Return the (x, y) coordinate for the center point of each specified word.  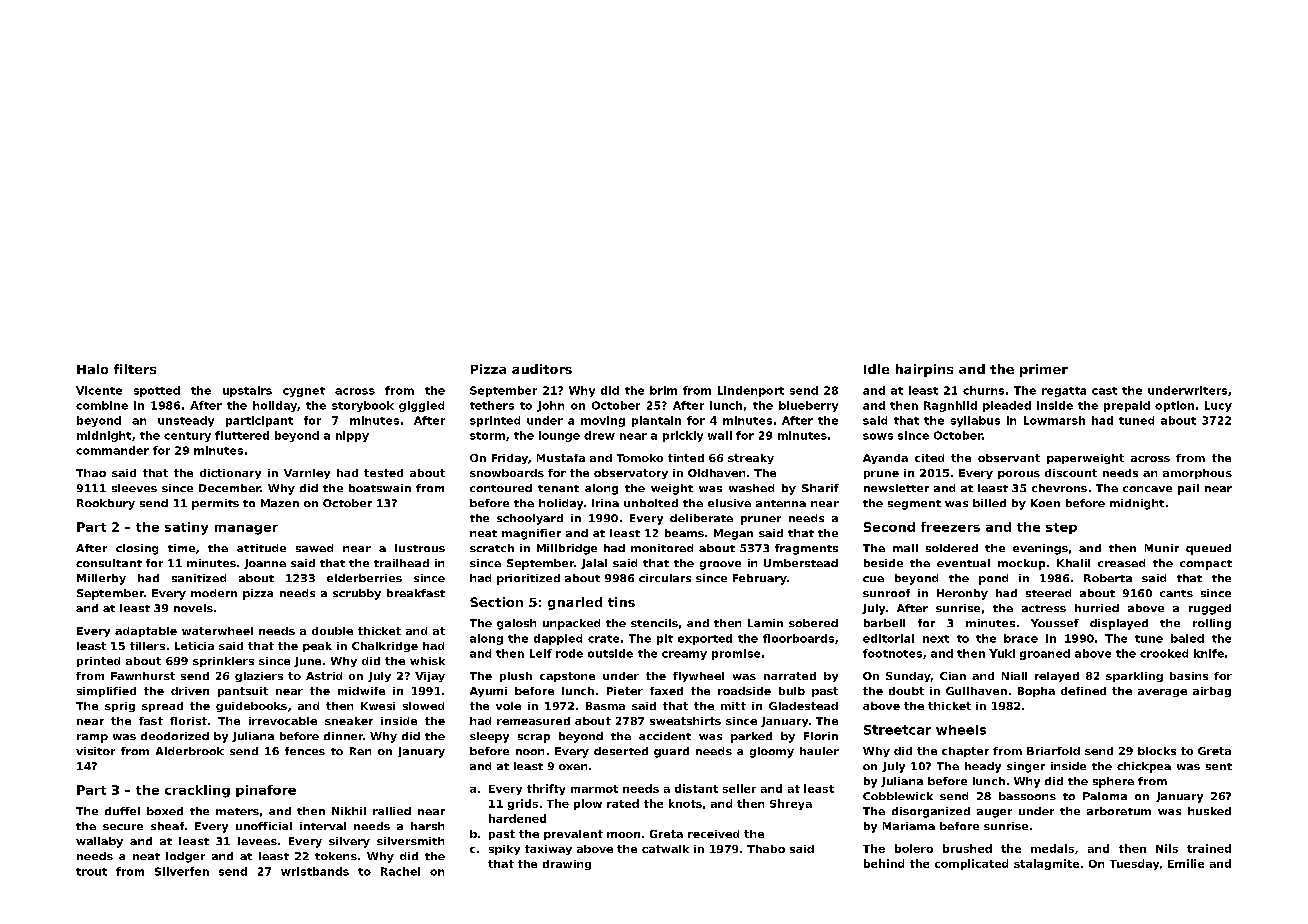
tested (383, 473)
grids (523, 804)
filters (135, 369)
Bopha (1036, 692)
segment (914, 505)
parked (751, 737)
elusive (729, 503)
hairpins (924, 370)
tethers (492, 405)
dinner (343, 736)
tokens (336, 856)
